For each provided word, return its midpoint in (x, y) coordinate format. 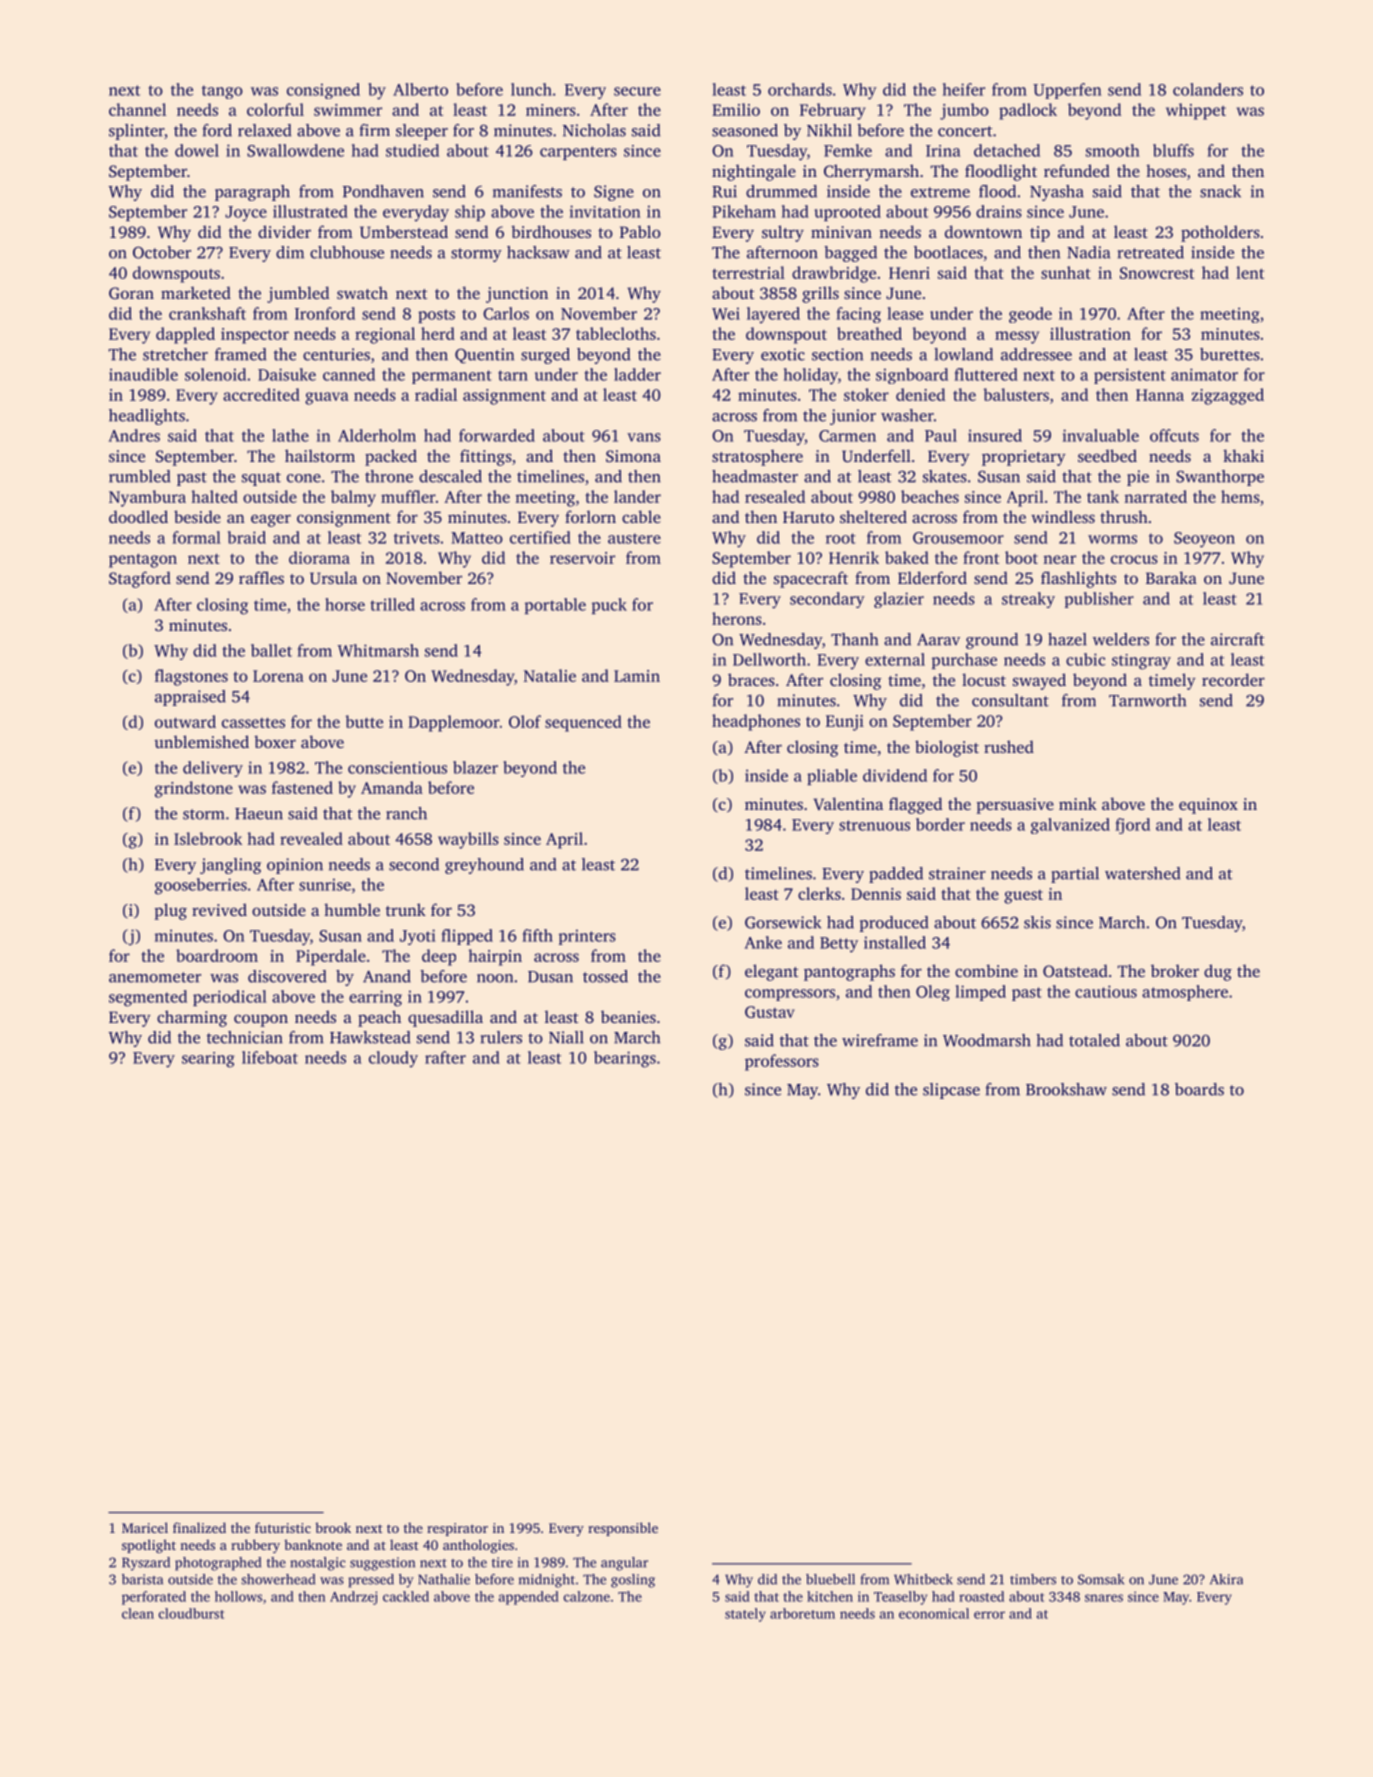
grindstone (194, 789)
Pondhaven (383, 191)
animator (1204, 374)
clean (138, 1613)
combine (986, 970)
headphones (756, 722)
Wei (726, 313)
